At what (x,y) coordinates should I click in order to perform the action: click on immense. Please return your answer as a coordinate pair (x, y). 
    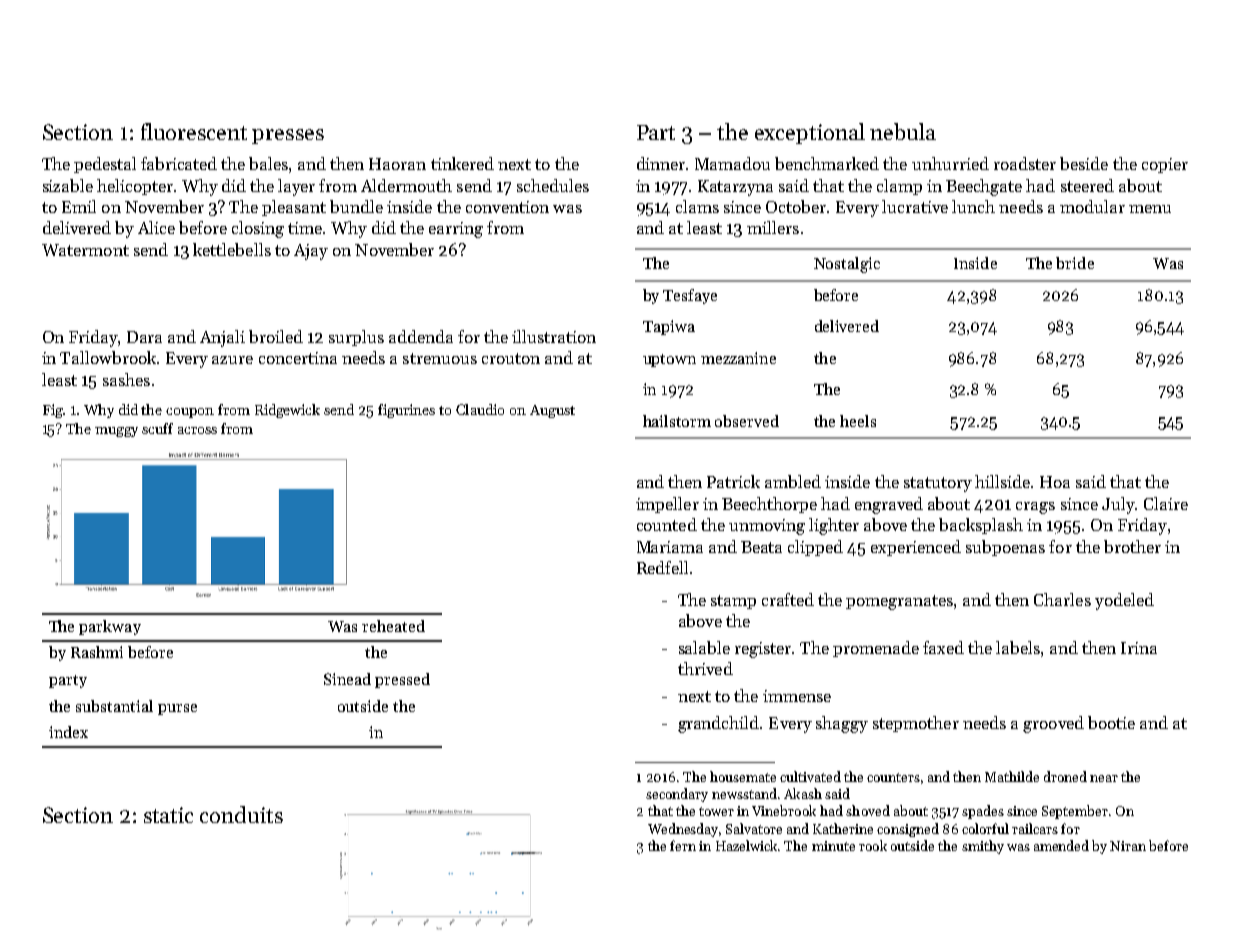
    Looking at the image, I should click on (797, 696).
